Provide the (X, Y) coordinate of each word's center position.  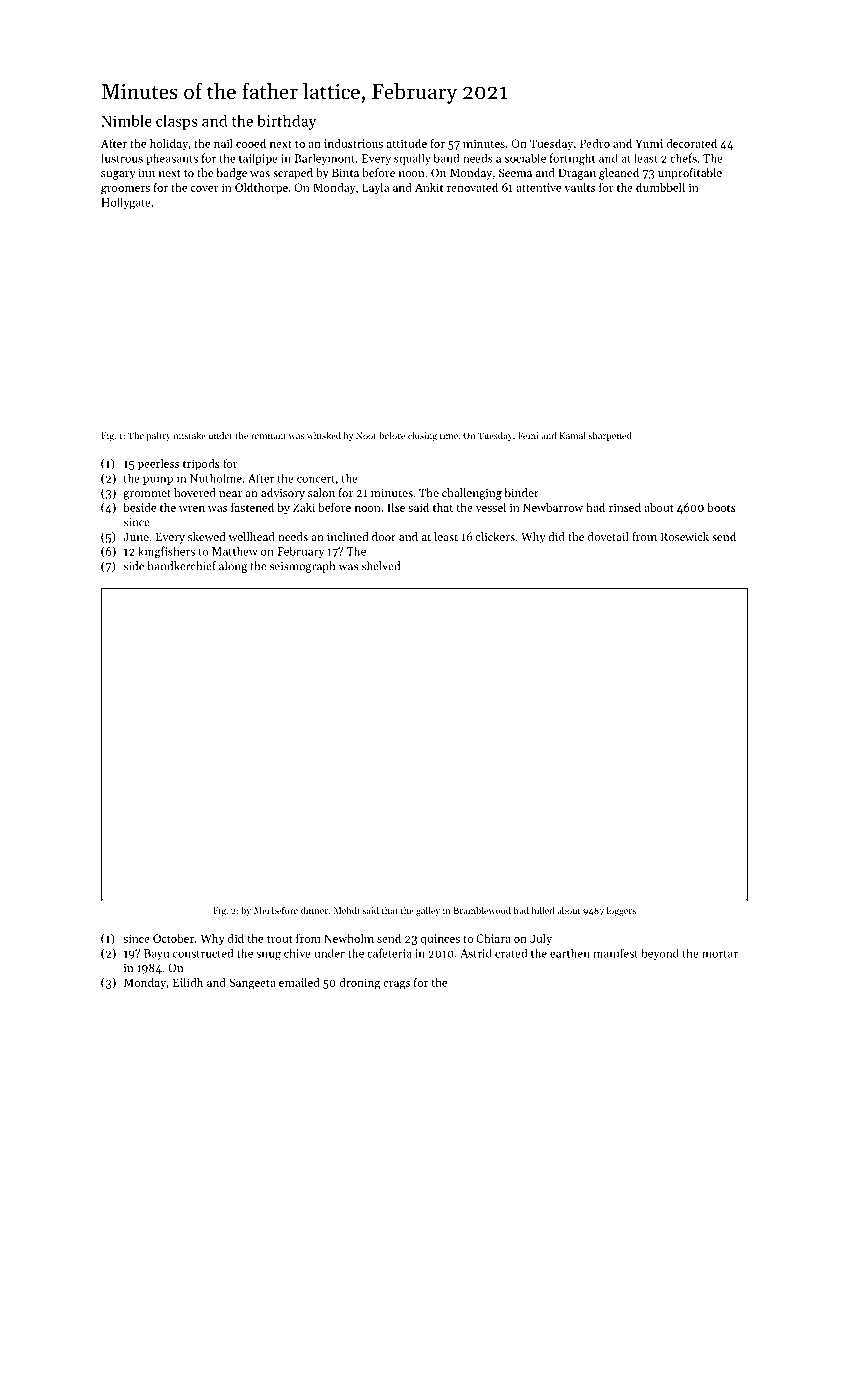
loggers (621, 911)
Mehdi (347, 910)
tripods (201, 464)
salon (321, 492)
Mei (261, 910)
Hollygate (126, 203)
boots (721, 507)
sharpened (610, 436)
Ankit (429, 187)
